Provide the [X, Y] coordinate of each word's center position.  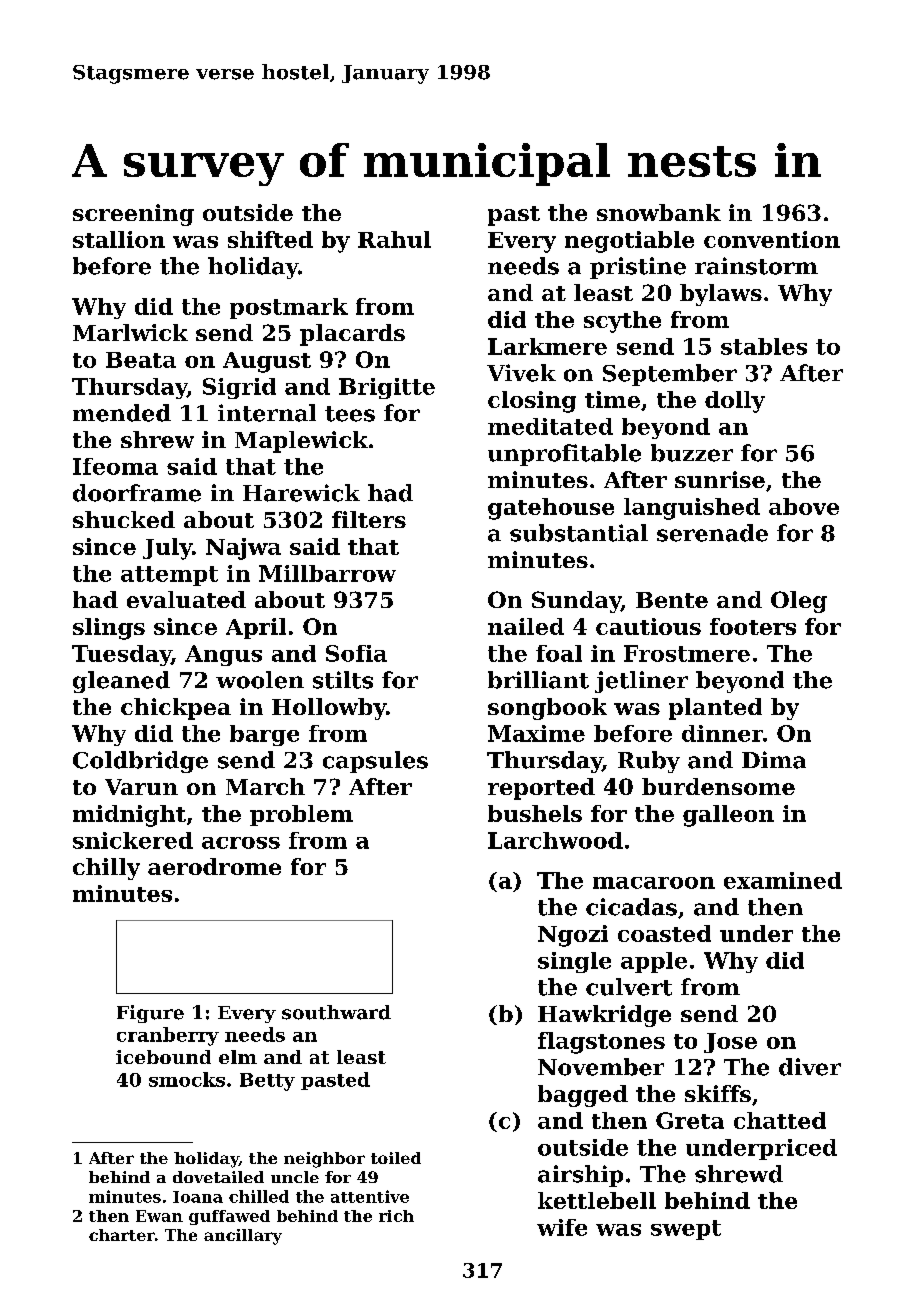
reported [541, 789]
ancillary [243, 1237]
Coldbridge [140, 762]
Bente [672, 600]
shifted [270, 239]
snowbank [659, 212]
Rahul [394, 239]
